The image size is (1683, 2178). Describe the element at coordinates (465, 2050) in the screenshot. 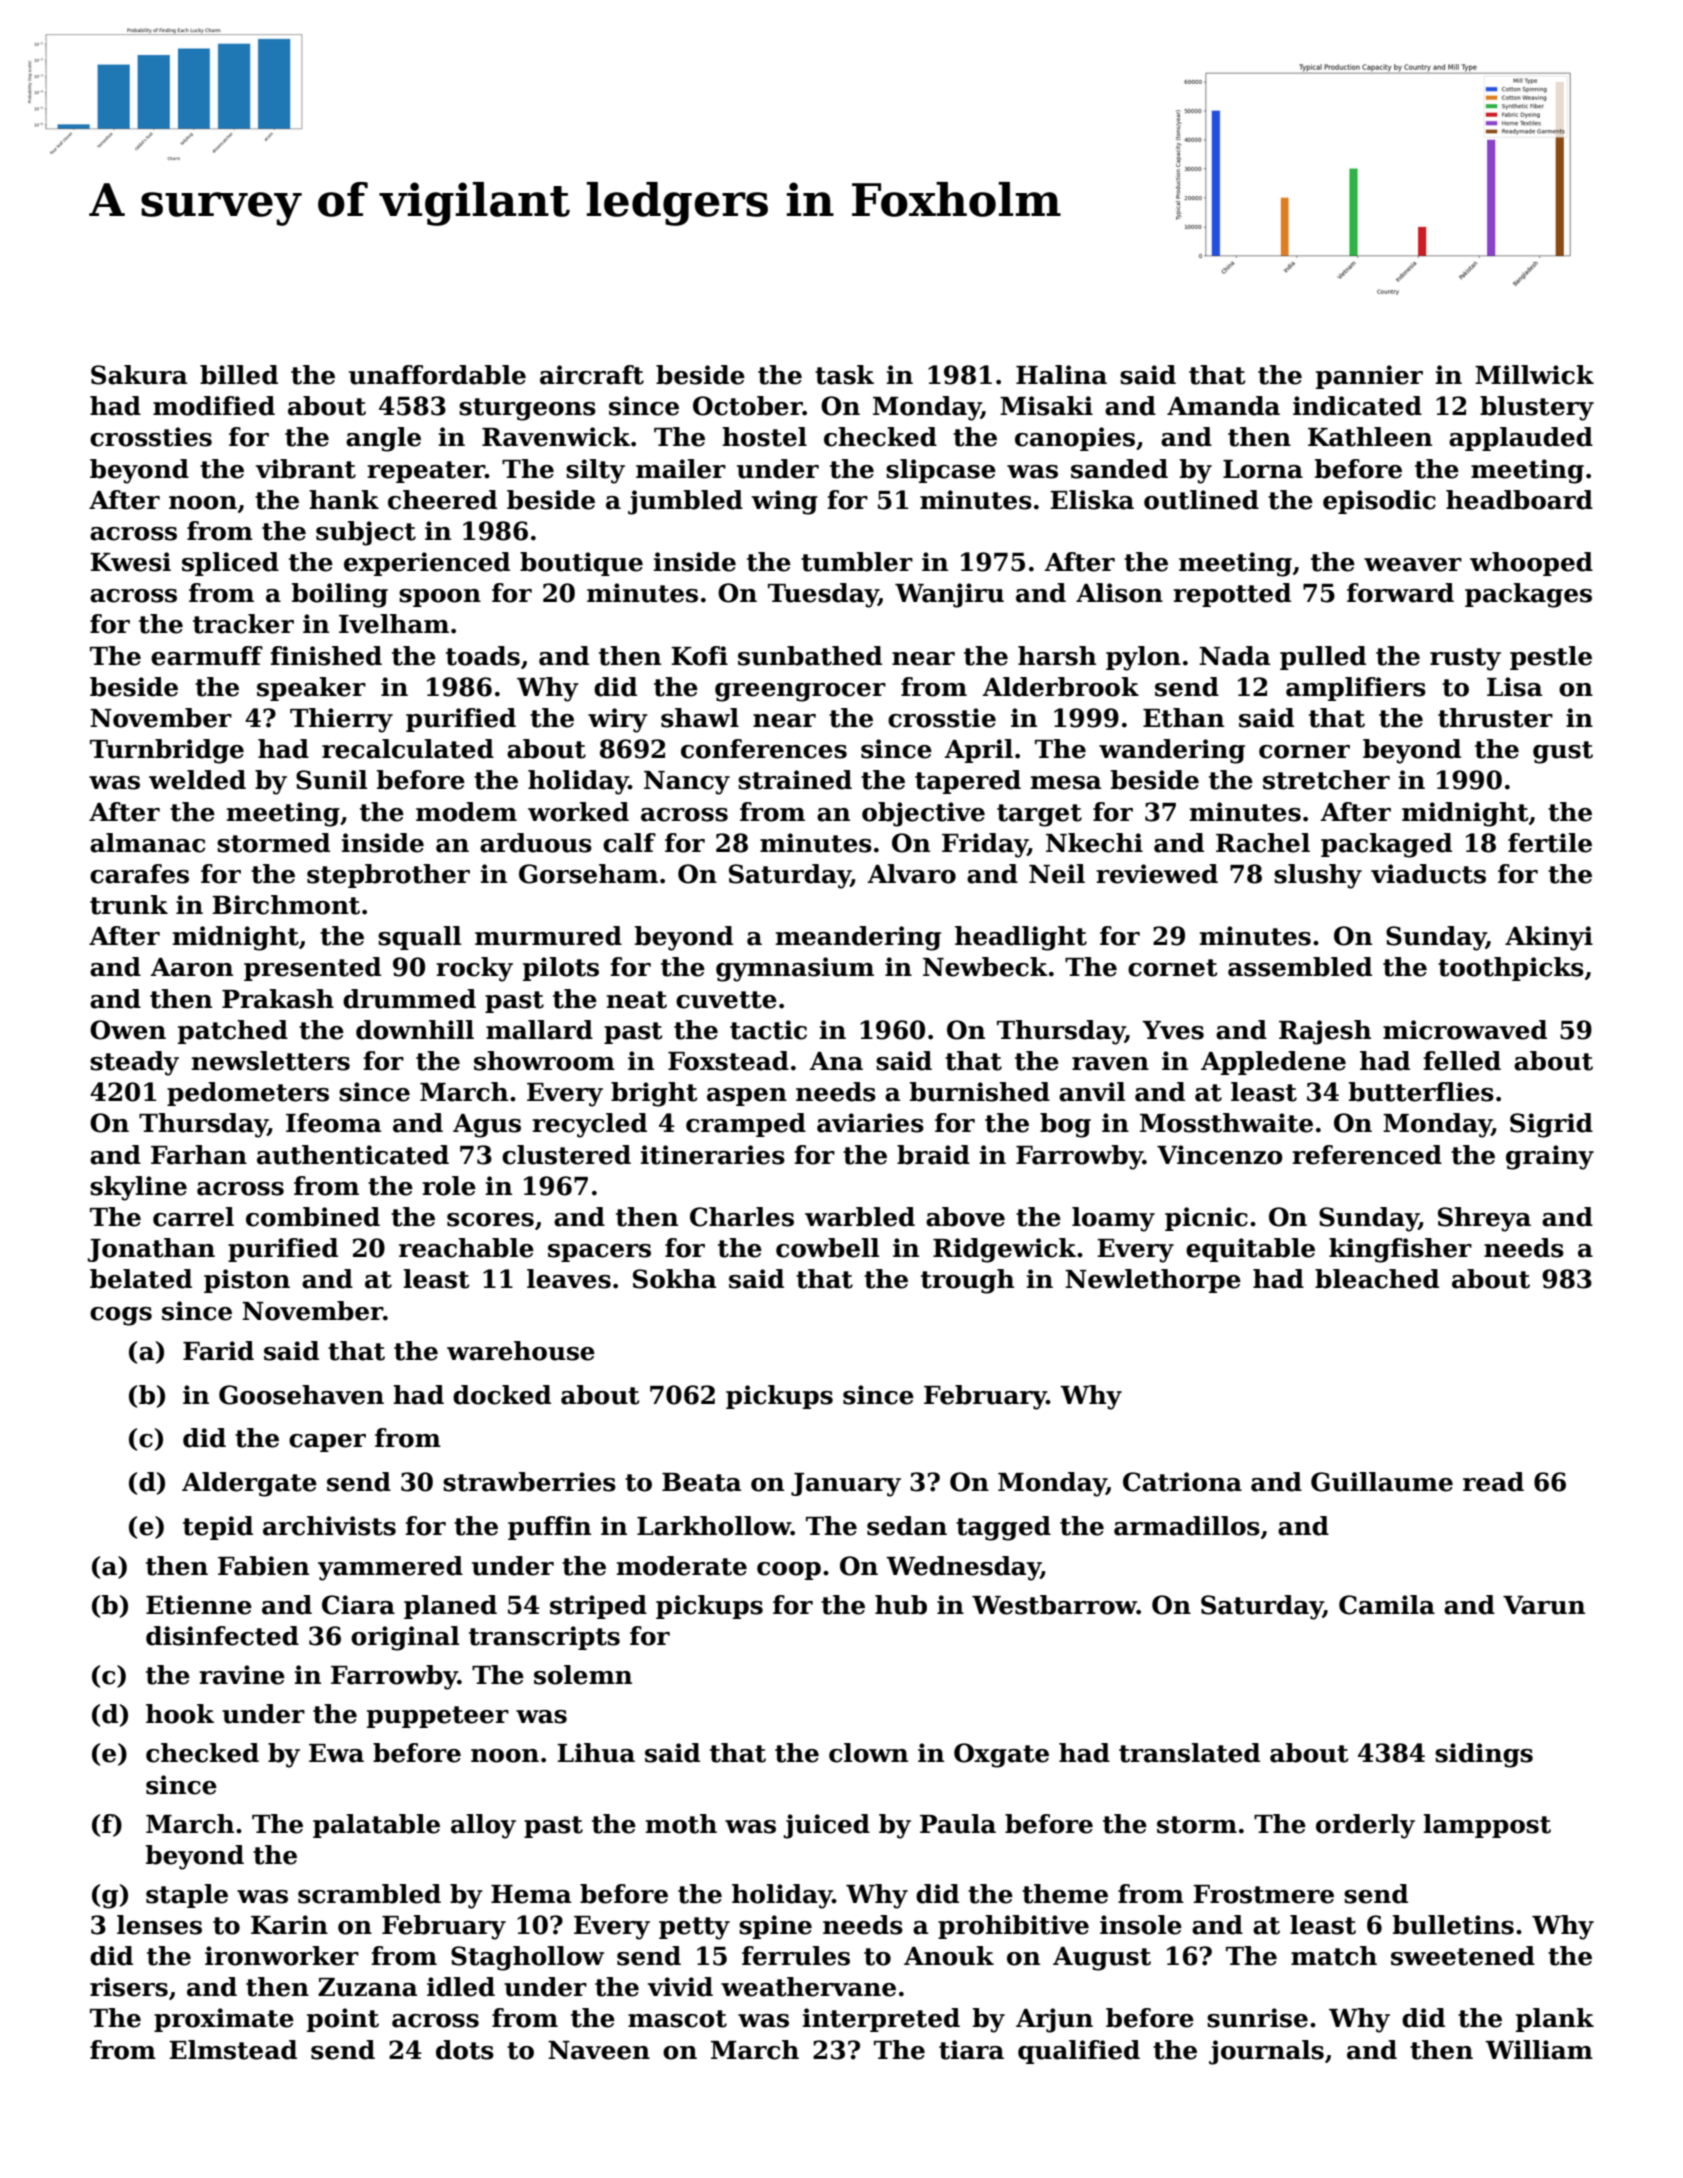

I see `dots` at that location.
